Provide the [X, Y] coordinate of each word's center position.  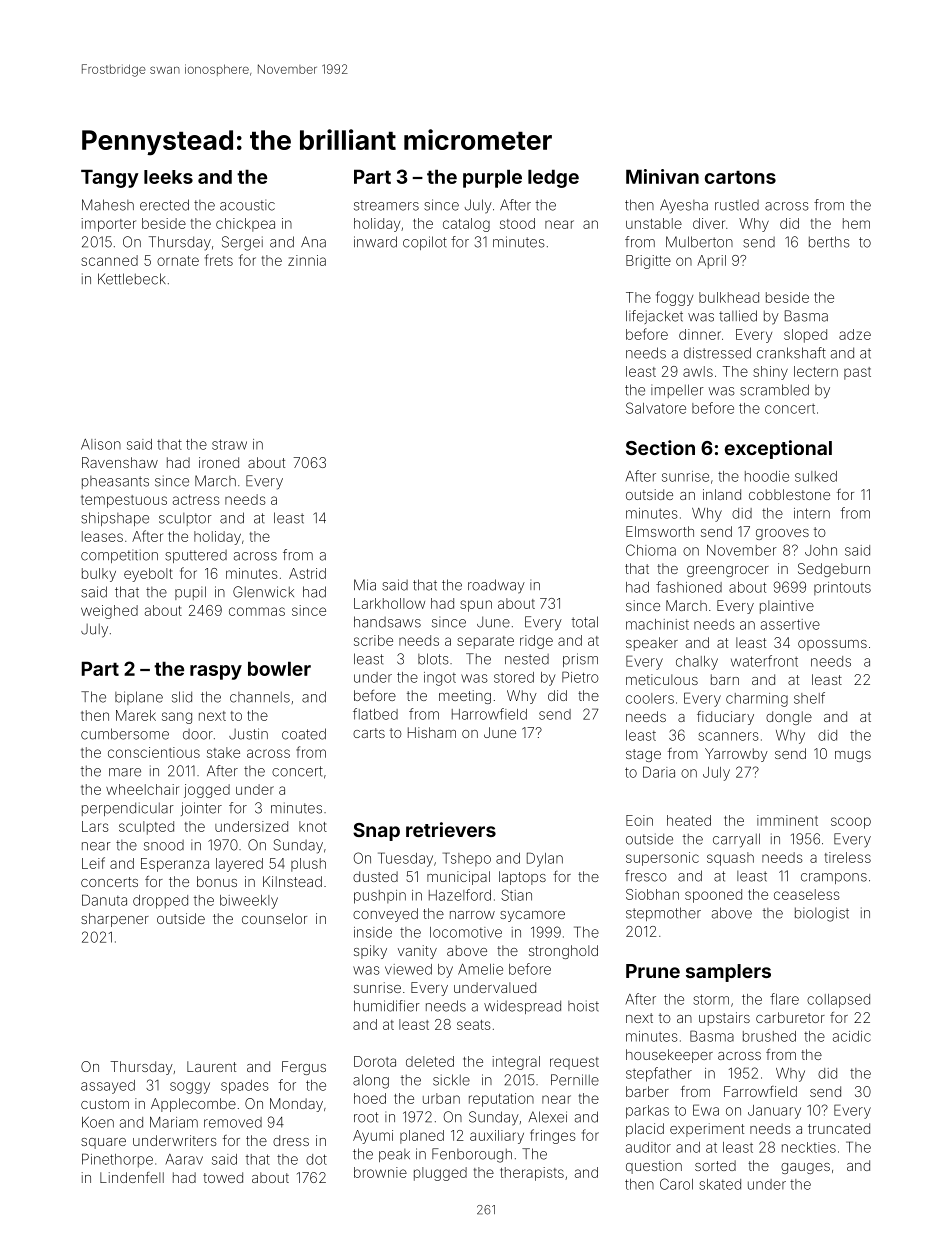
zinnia [307, 260]
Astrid [307, 573]
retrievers [451, 829]
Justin [248, 734]
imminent [787, 820]
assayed [108, 1087]
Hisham [432, 732]
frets [219, 260]
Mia [365, 585]
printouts [842, 588]
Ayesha [684, 206]
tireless [848, 857]
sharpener [115, 920]
